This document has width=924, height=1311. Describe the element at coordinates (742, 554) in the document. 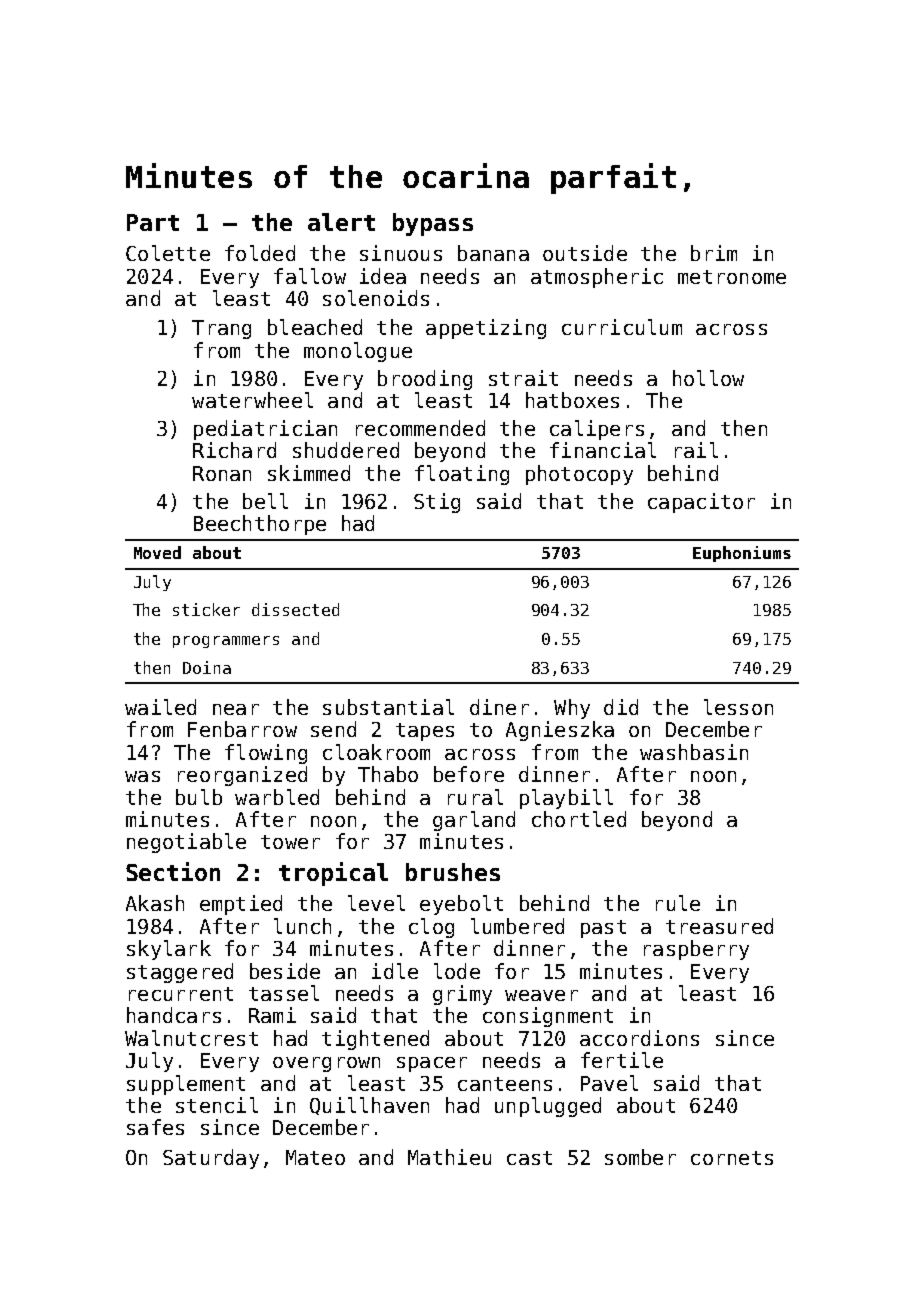

I see `Euphoniums` at that location.
